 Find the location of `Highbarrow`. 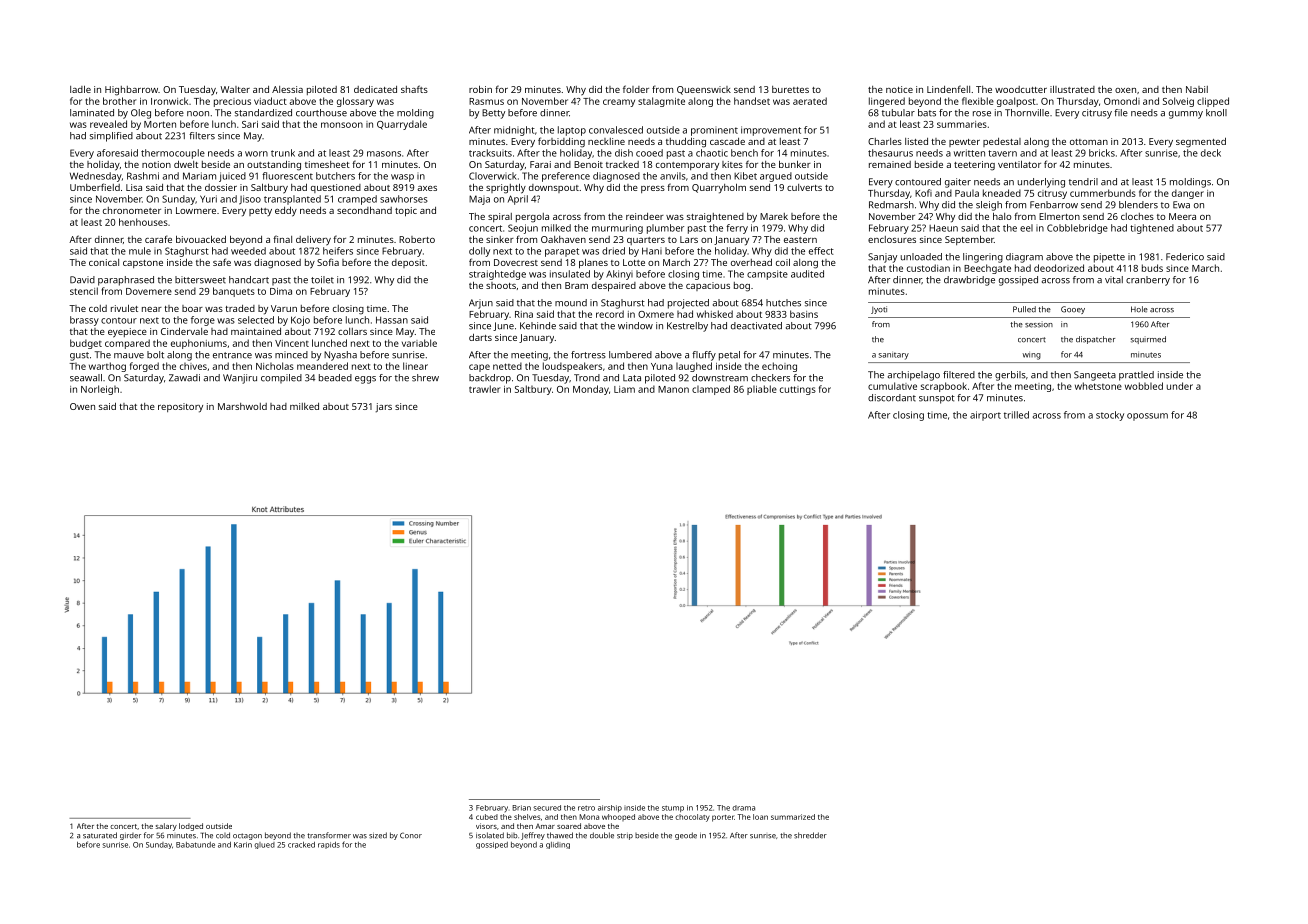

Highbarrow is located at coordinates (131, 91).
